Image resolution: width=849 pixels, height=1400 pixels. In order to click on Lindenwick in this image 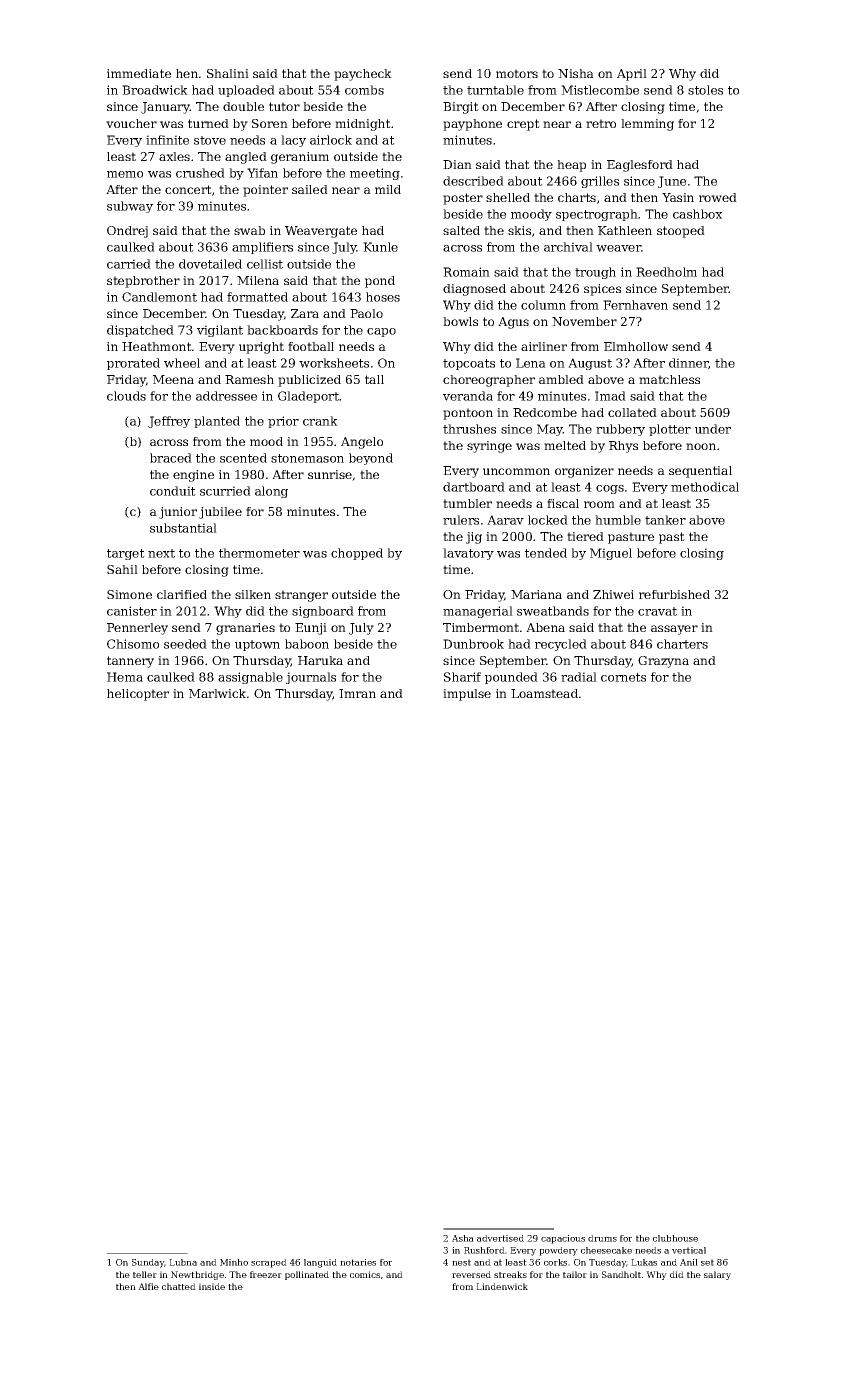, I will do `click(502, 1286)`.
